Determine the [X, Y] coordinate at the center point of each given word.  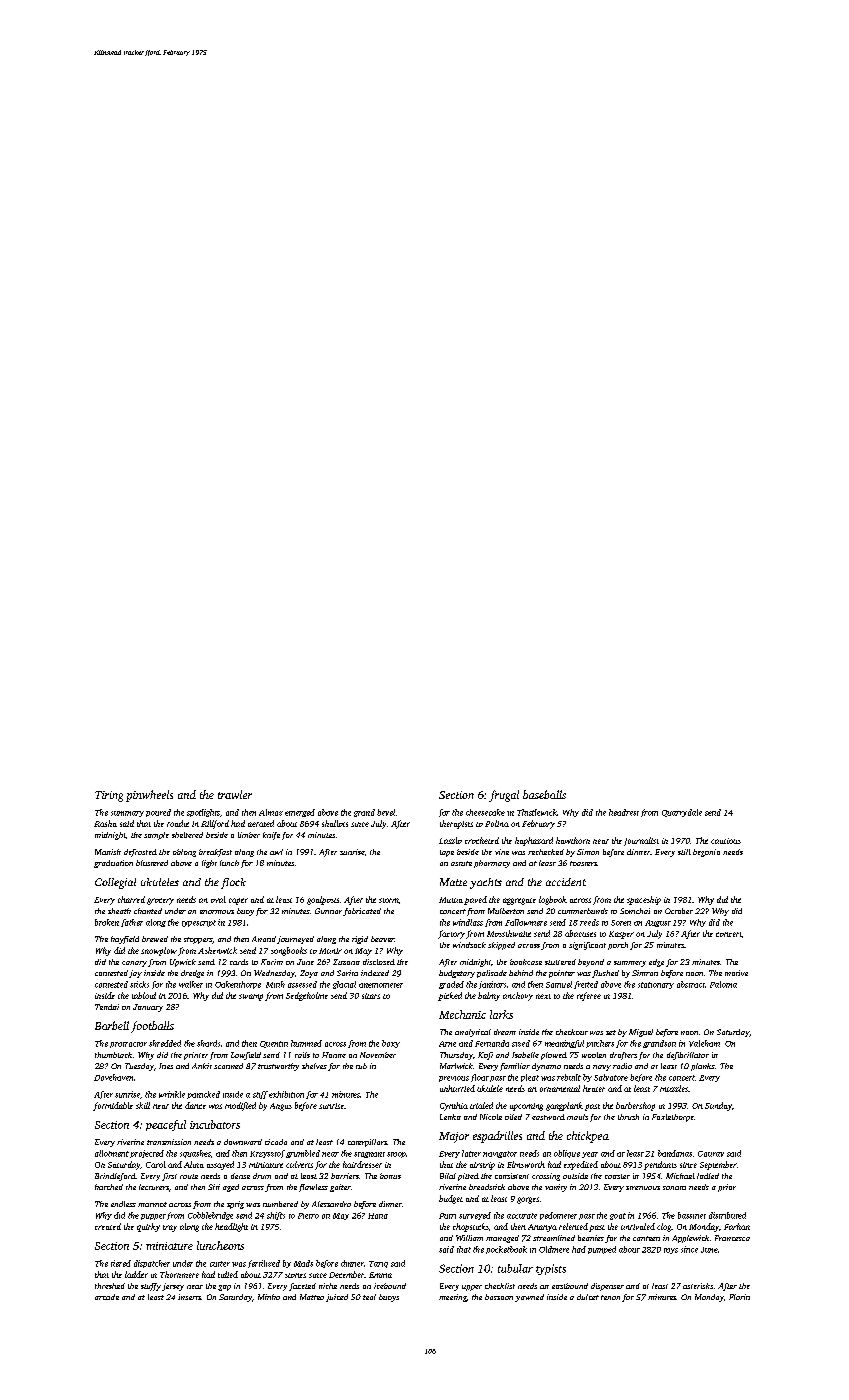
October [679, 911]
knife [271, 836]
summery [630, 964]
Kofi [485, 1056]
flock [233, 883]
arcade [107, 1297]
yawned [529, 1298]
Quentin [274, 1044]
